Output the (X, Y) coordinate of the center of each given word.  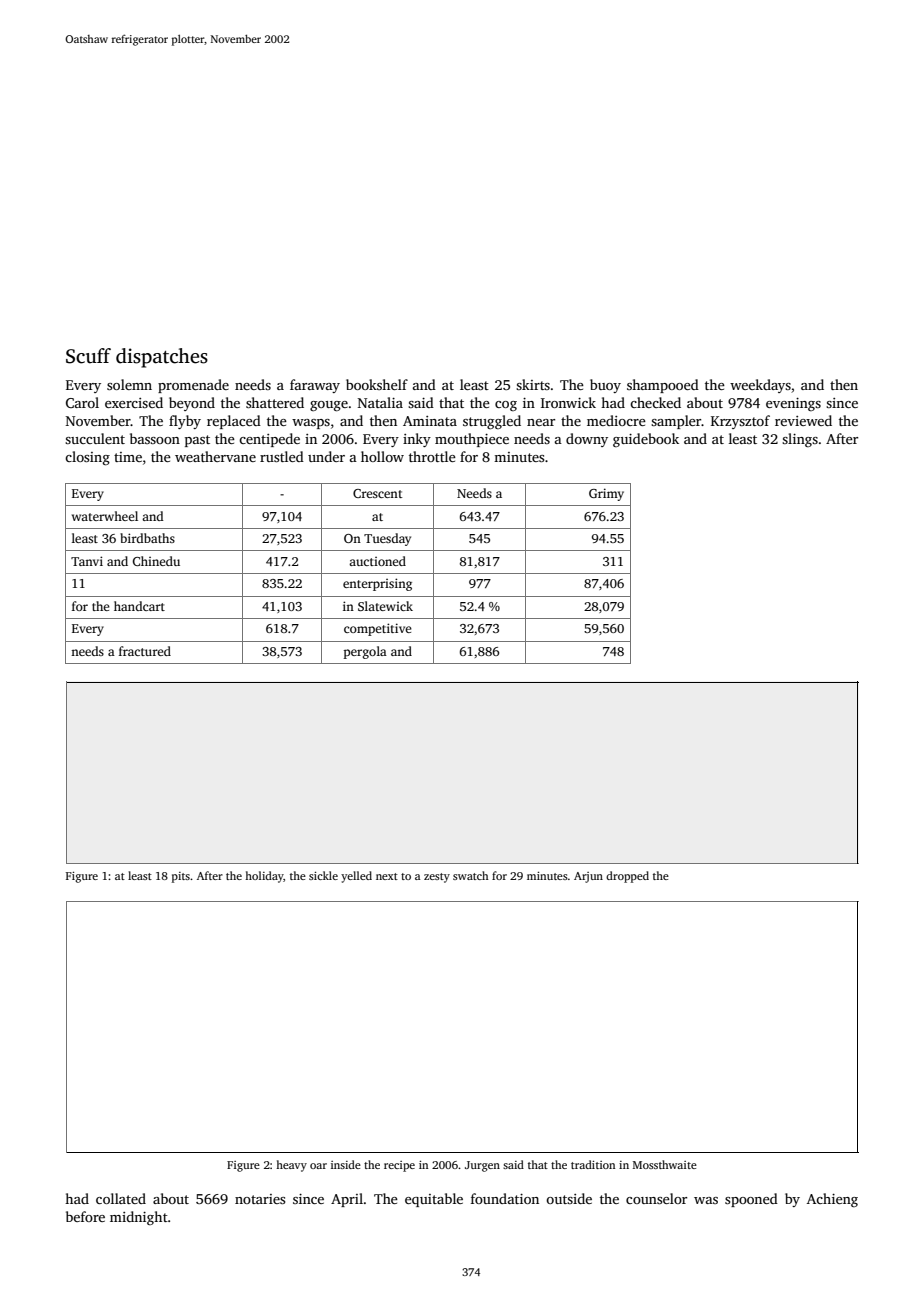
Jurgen (482, 1166)
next (387, 876)
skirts (533, 384)
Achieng (832, 1200)
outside (569, 1198)
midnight (139, 1218)
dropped (627, 877)
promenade (193, 386)
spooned (751, 1200)
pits (181, 877)
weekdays (760, 386)
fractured (145, 651)
